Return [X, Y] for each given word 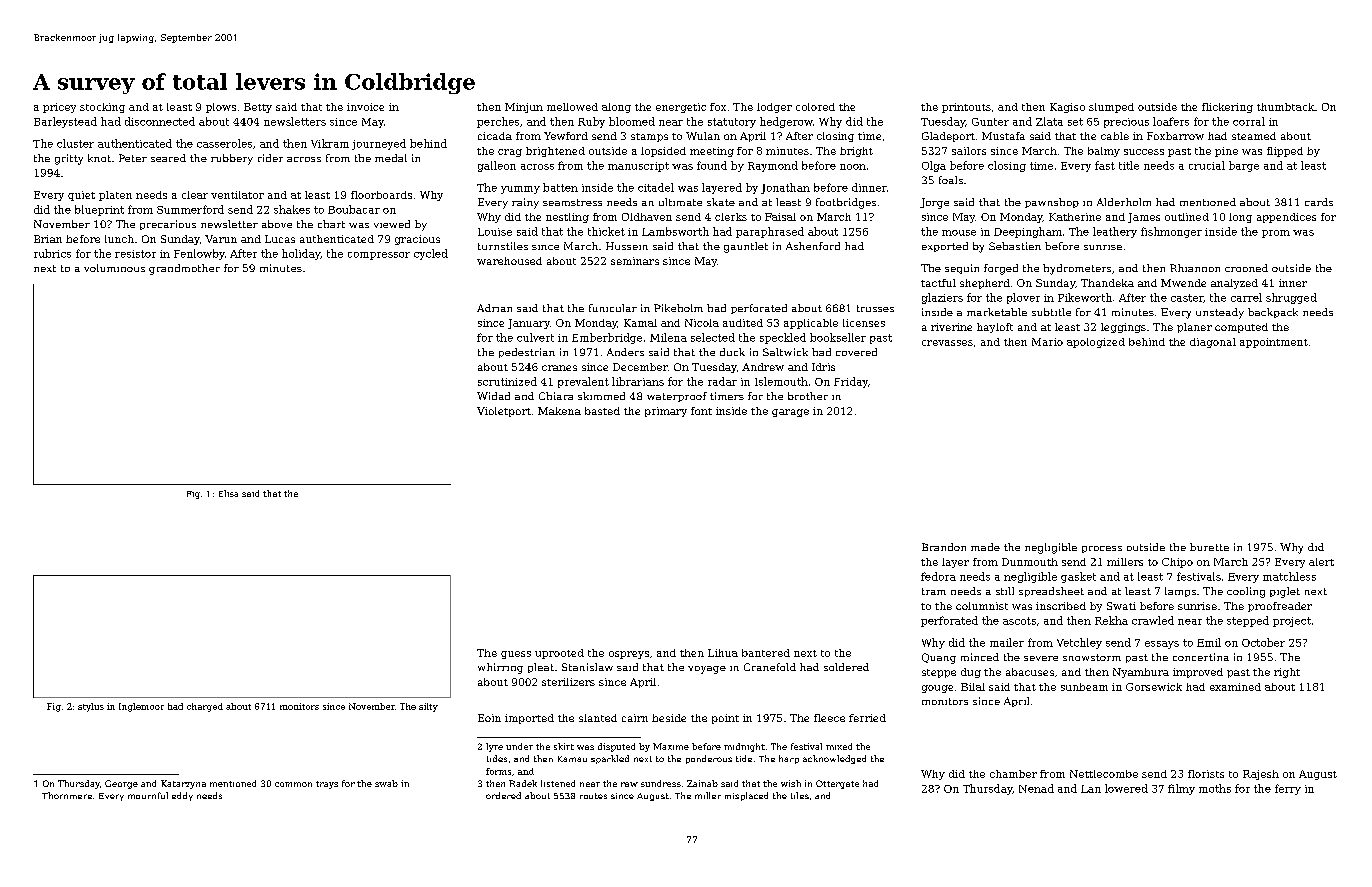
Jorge [934, 203]
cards [1319, 202]
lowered [1126, 788]
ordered [503, 795]
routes [593, 796]
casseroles [224, 143]
